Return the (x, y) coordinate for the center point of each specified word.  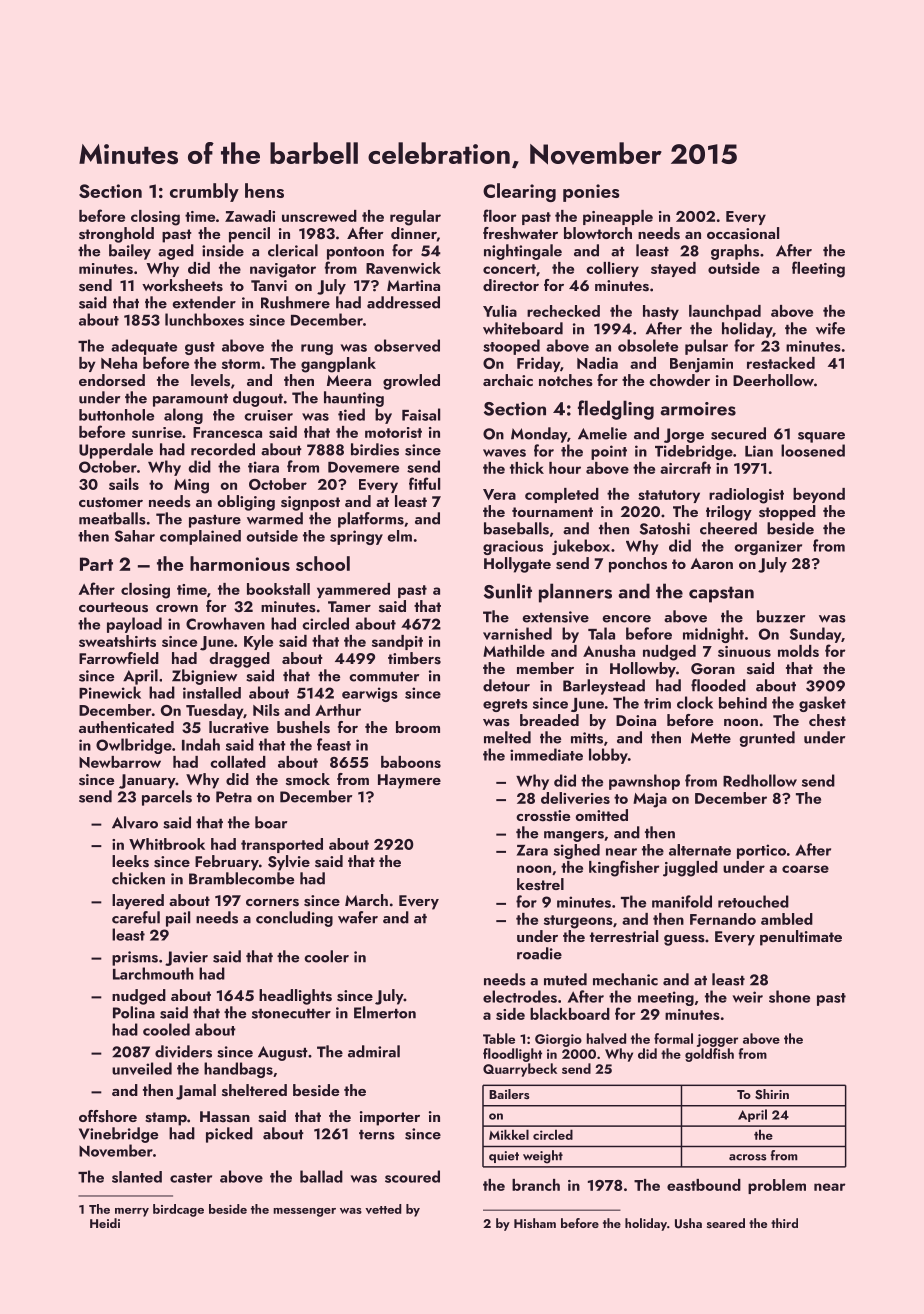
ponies (591, 193)
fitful (424, 483)
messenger (304, 1212)
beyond (819, 495)
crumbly (204, 192)
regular (415, 218)
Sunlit (508, 591)
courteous (113, 607)
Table (499, 1038)
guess (684, 940)
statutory (669, 496)
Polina (134, 1012)
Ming (191, 486)
